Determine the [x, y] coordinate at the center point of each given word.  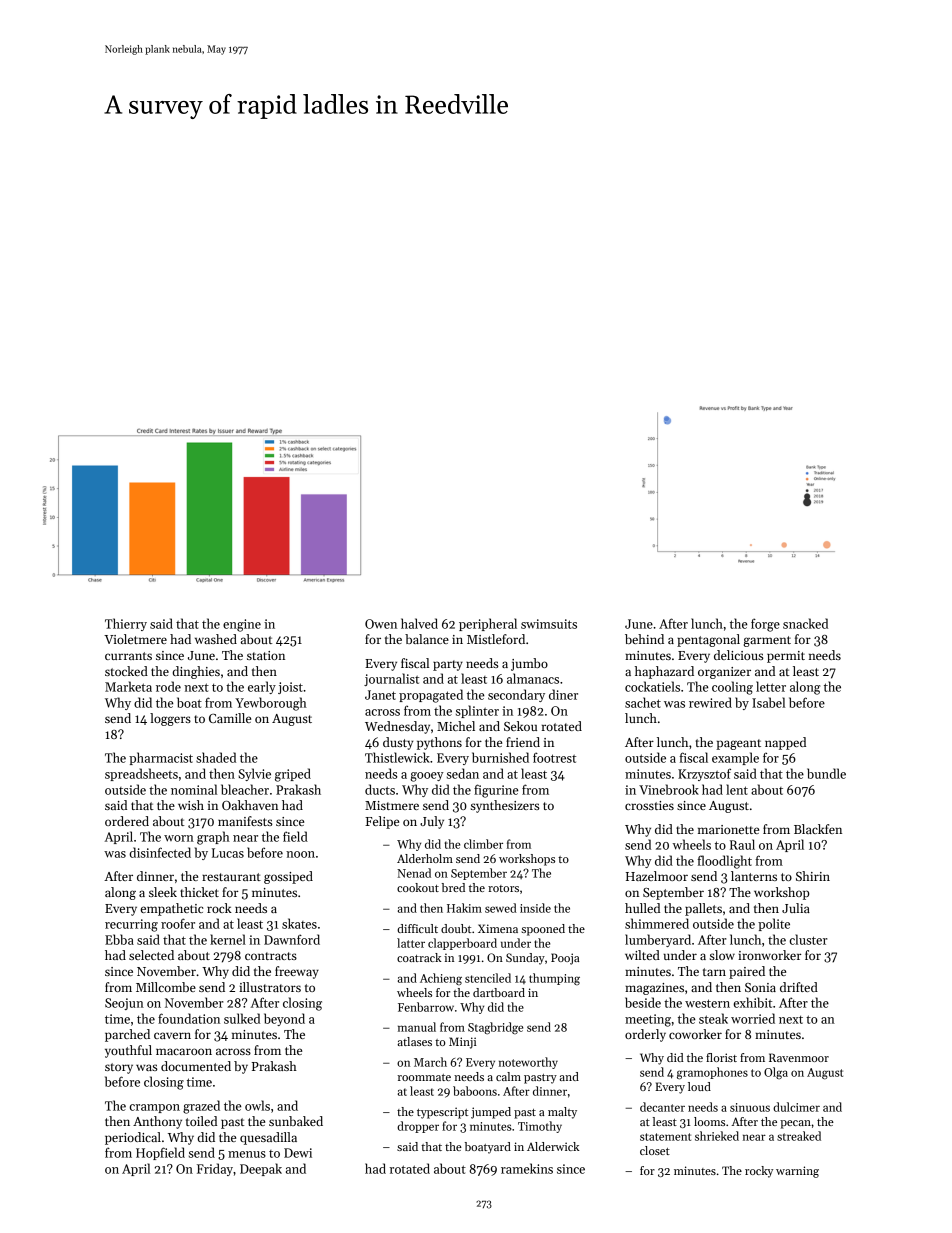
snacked [805, 623]
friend [523, 742]
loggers [170, 719]
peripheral [488, 624]
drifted [799, 987]
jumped [491, 1113]
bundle [826, 773]
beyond [284, 1019]
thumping [554, 979]
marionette [728, 829]
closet [655, 1150]
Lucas [228, 853]
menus [247, 1154]
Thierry [126, 624]
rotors [503, 888]
